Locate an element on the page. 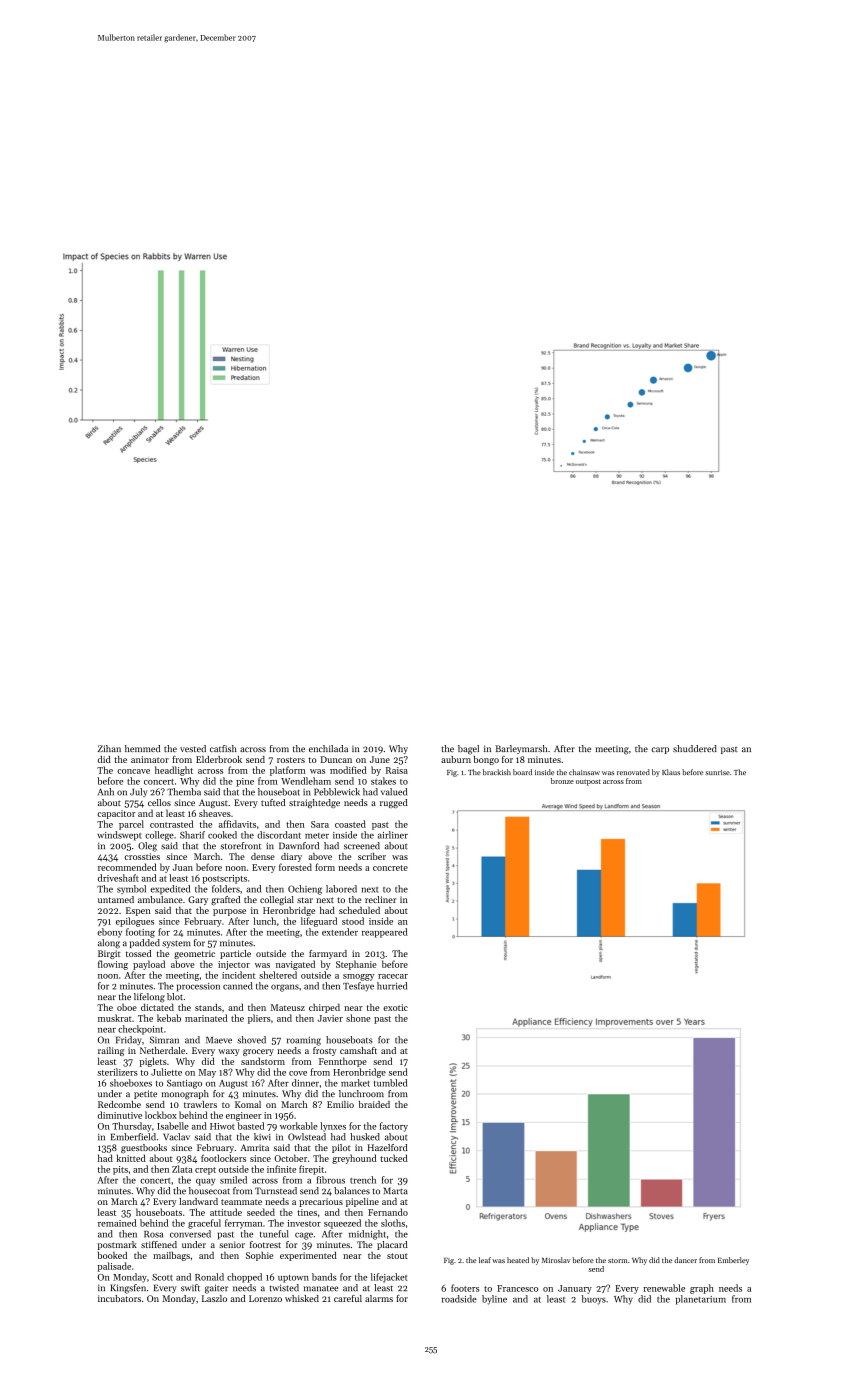 This image has height=1400, width=849. tucked is located at coordinates (394, 1158).
